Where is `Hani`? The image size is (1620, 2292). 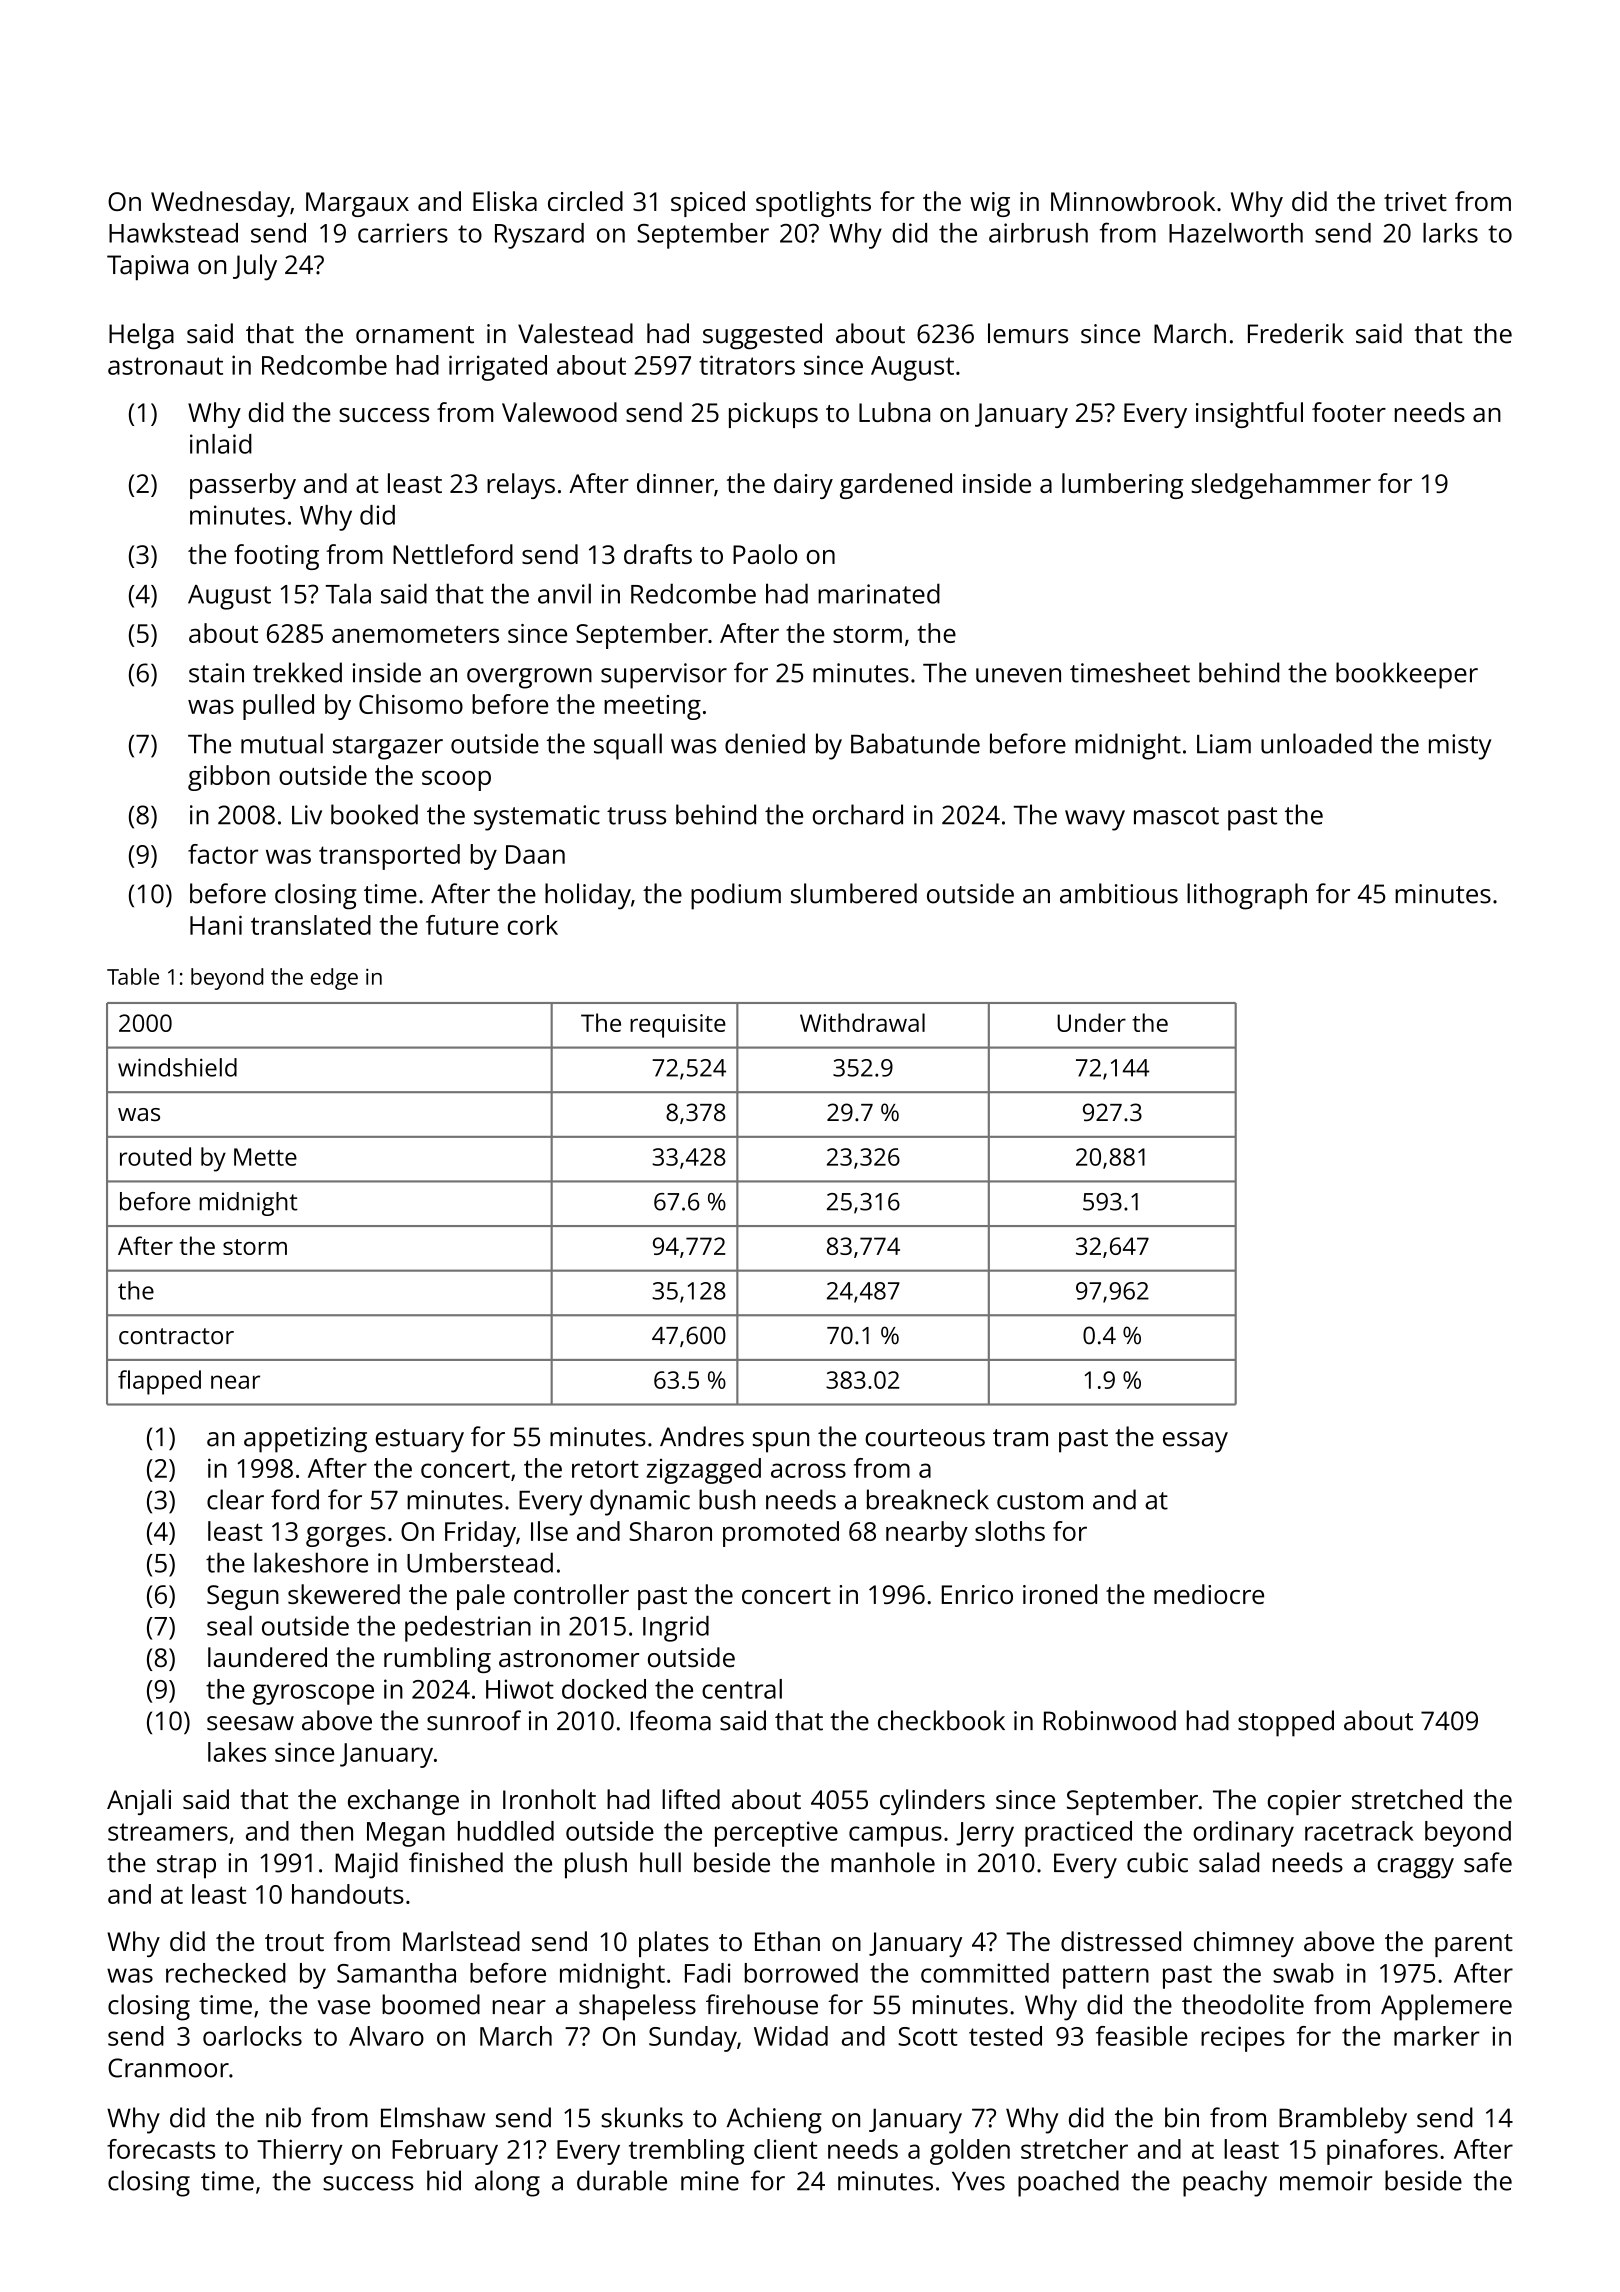 Hani is located at coordinates (216, 925).
